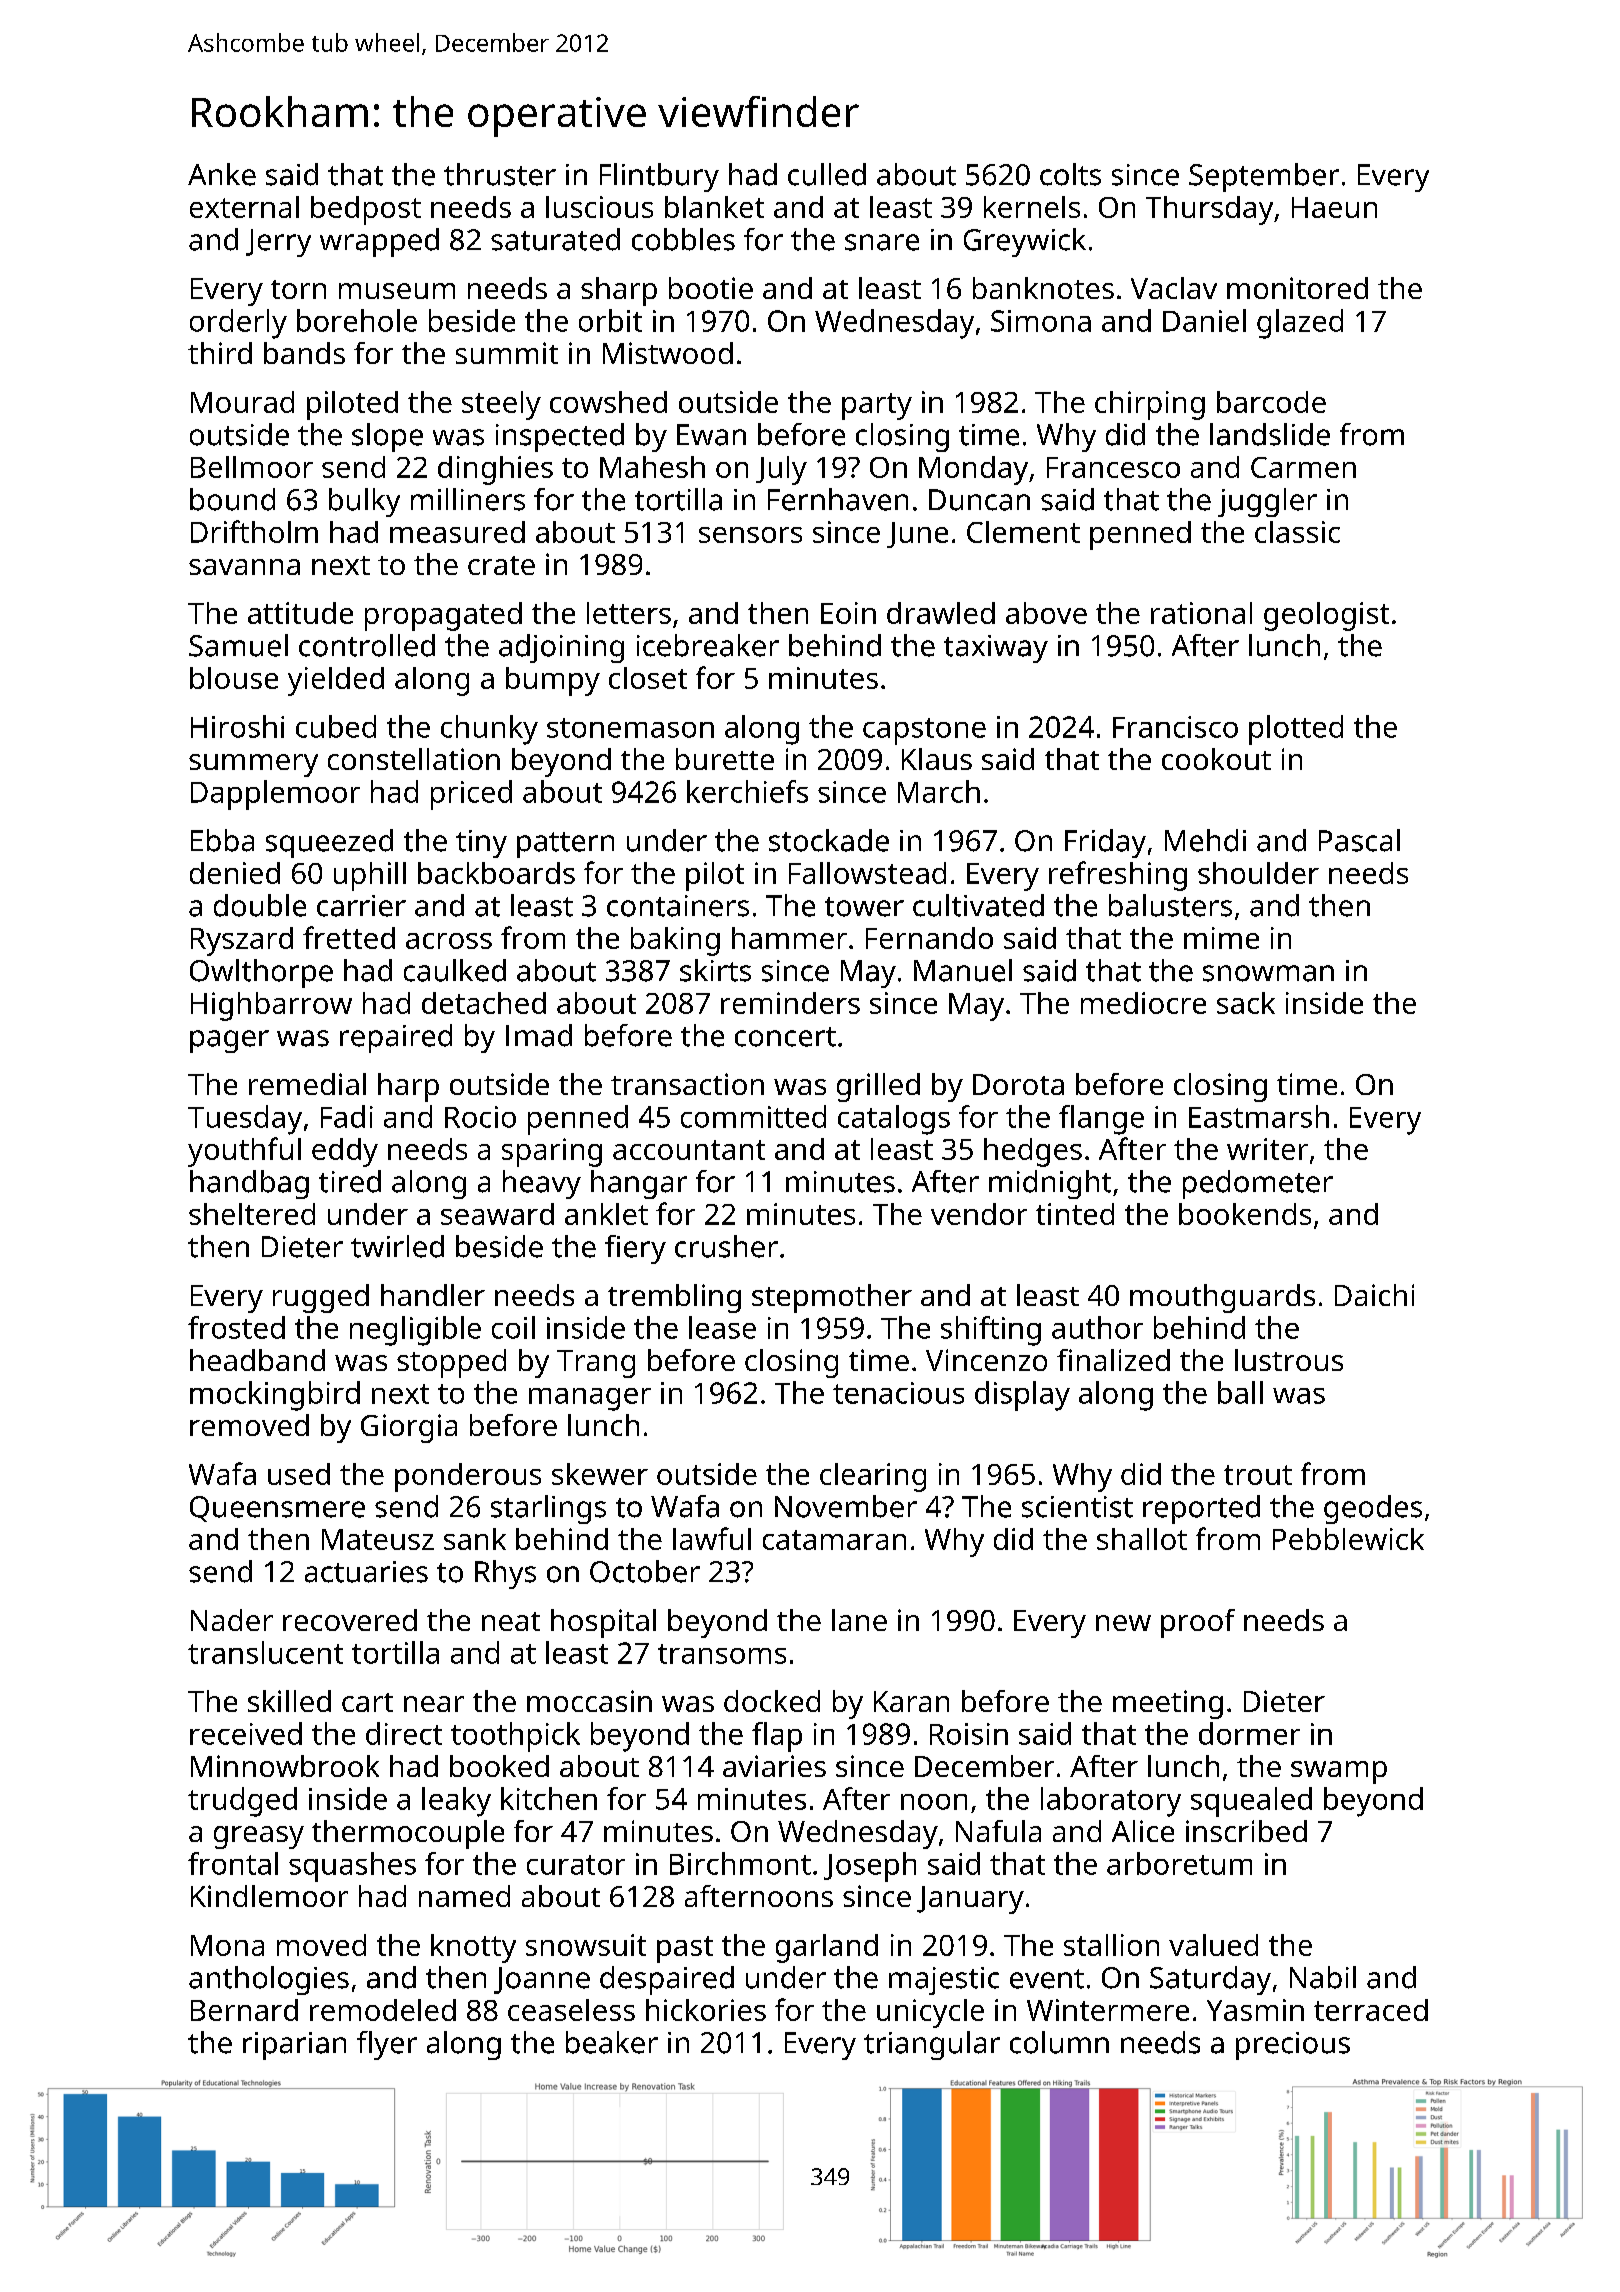 Image resolution: width=1620 pixels, height=2292 pixels. What do you see at coordinates (859, 1620) in the screenshot?
I see `lane` at bounding box center [859, 1620].
